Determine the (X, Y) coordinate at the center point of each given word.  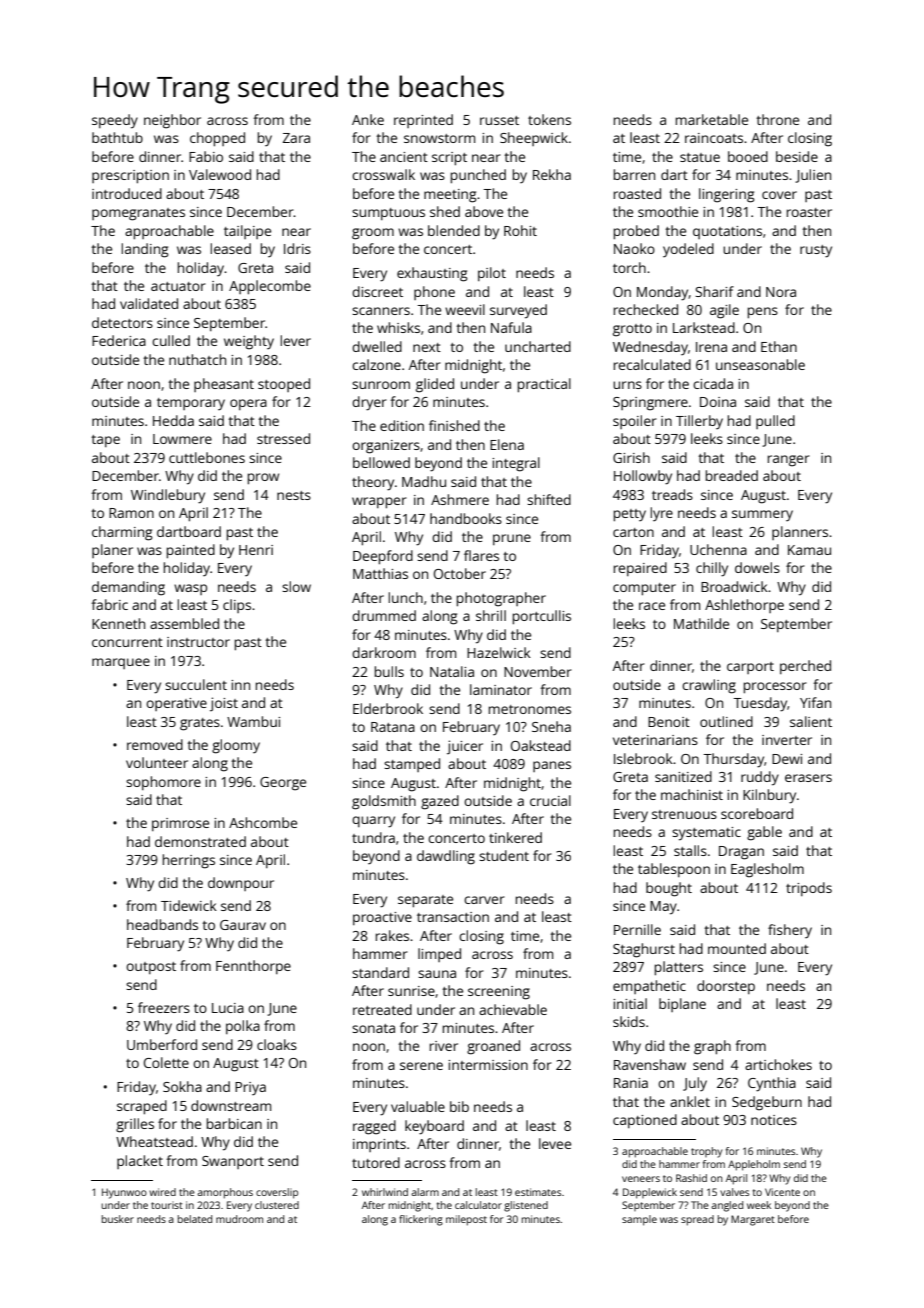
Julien (813, 176)
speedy (115, 121)
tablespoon (674, 870)
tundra (373, 837)
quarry (373, 822)
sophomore (163, 783)
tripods (809, 889)
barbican (234, 1123)
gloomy (236, 746)
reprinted (423, 121)
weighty (249, 342)
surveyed (518, 311)
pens (763, 313)
